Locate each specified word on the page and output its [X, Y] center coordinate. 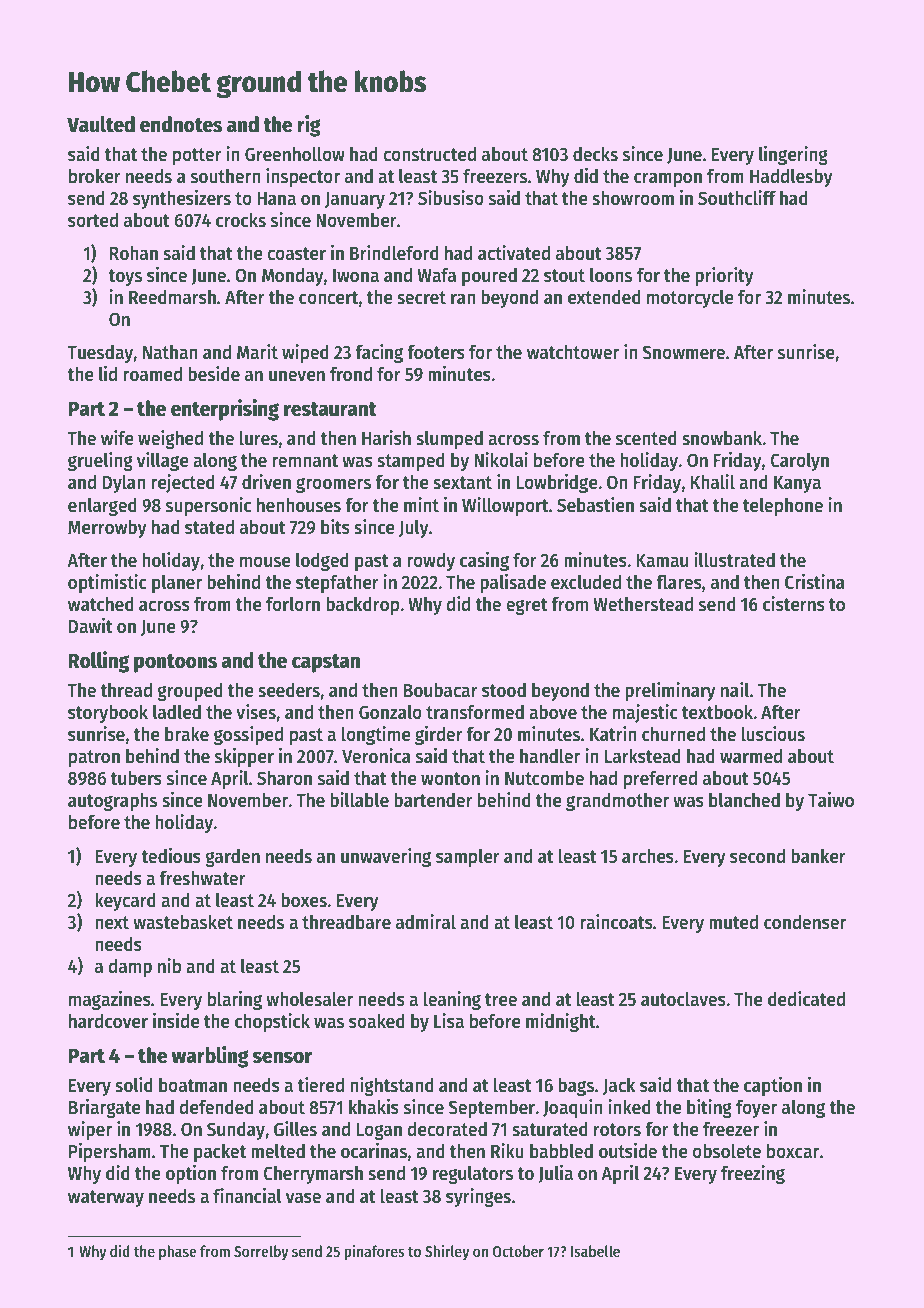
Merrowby [107, 528]
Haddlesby [791, 177]
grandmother [617, 801]
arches [648, 856]
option [191, 1174]
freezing [753, 1174]
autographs [112, 801]
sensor [282, 1057]
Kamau [662, 561]
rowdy [431, 561]
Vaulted [101, 124]
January [355, 200]
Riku [507, 1151]
